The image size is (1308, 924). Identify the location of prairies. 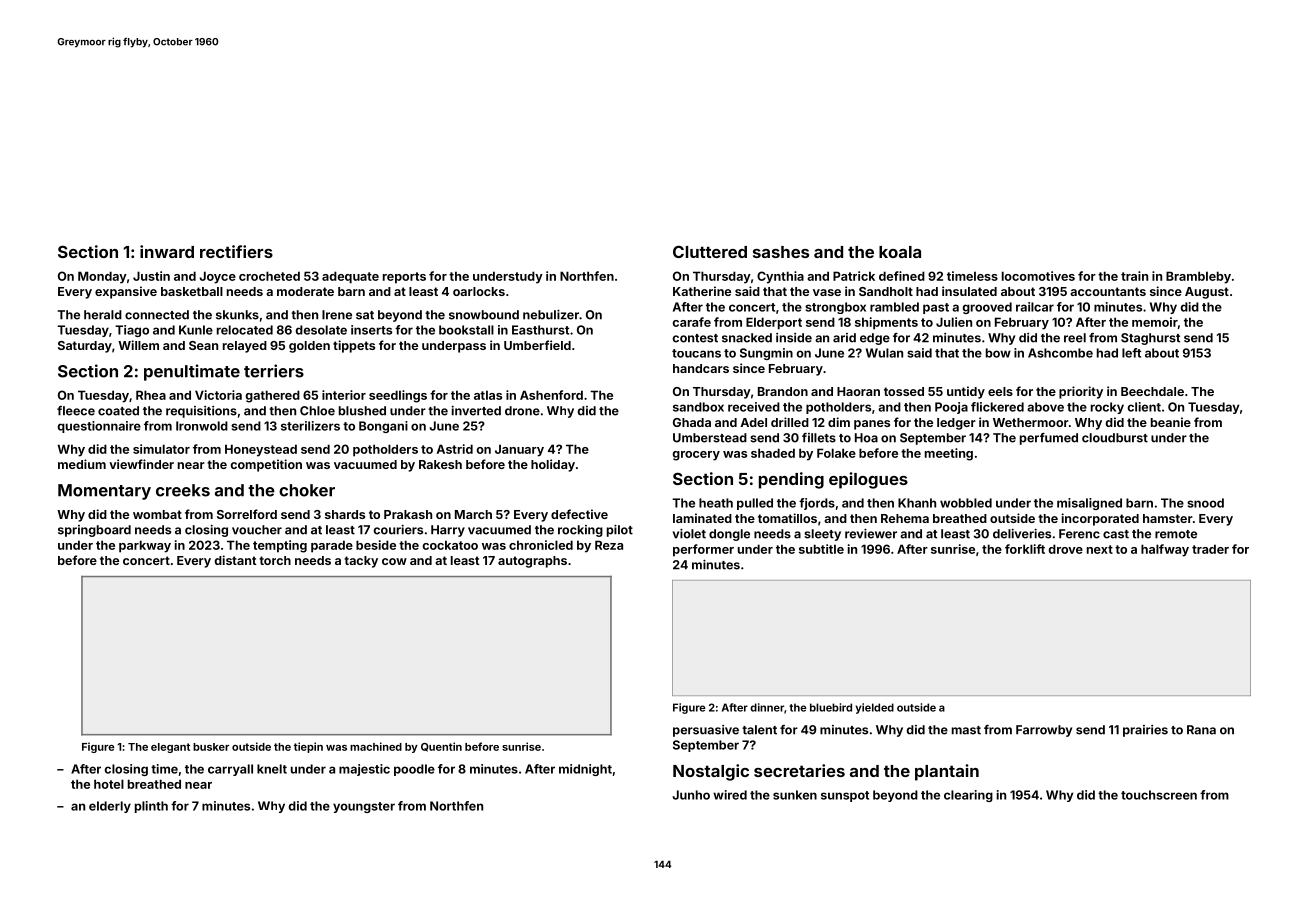
(1145, 731).
